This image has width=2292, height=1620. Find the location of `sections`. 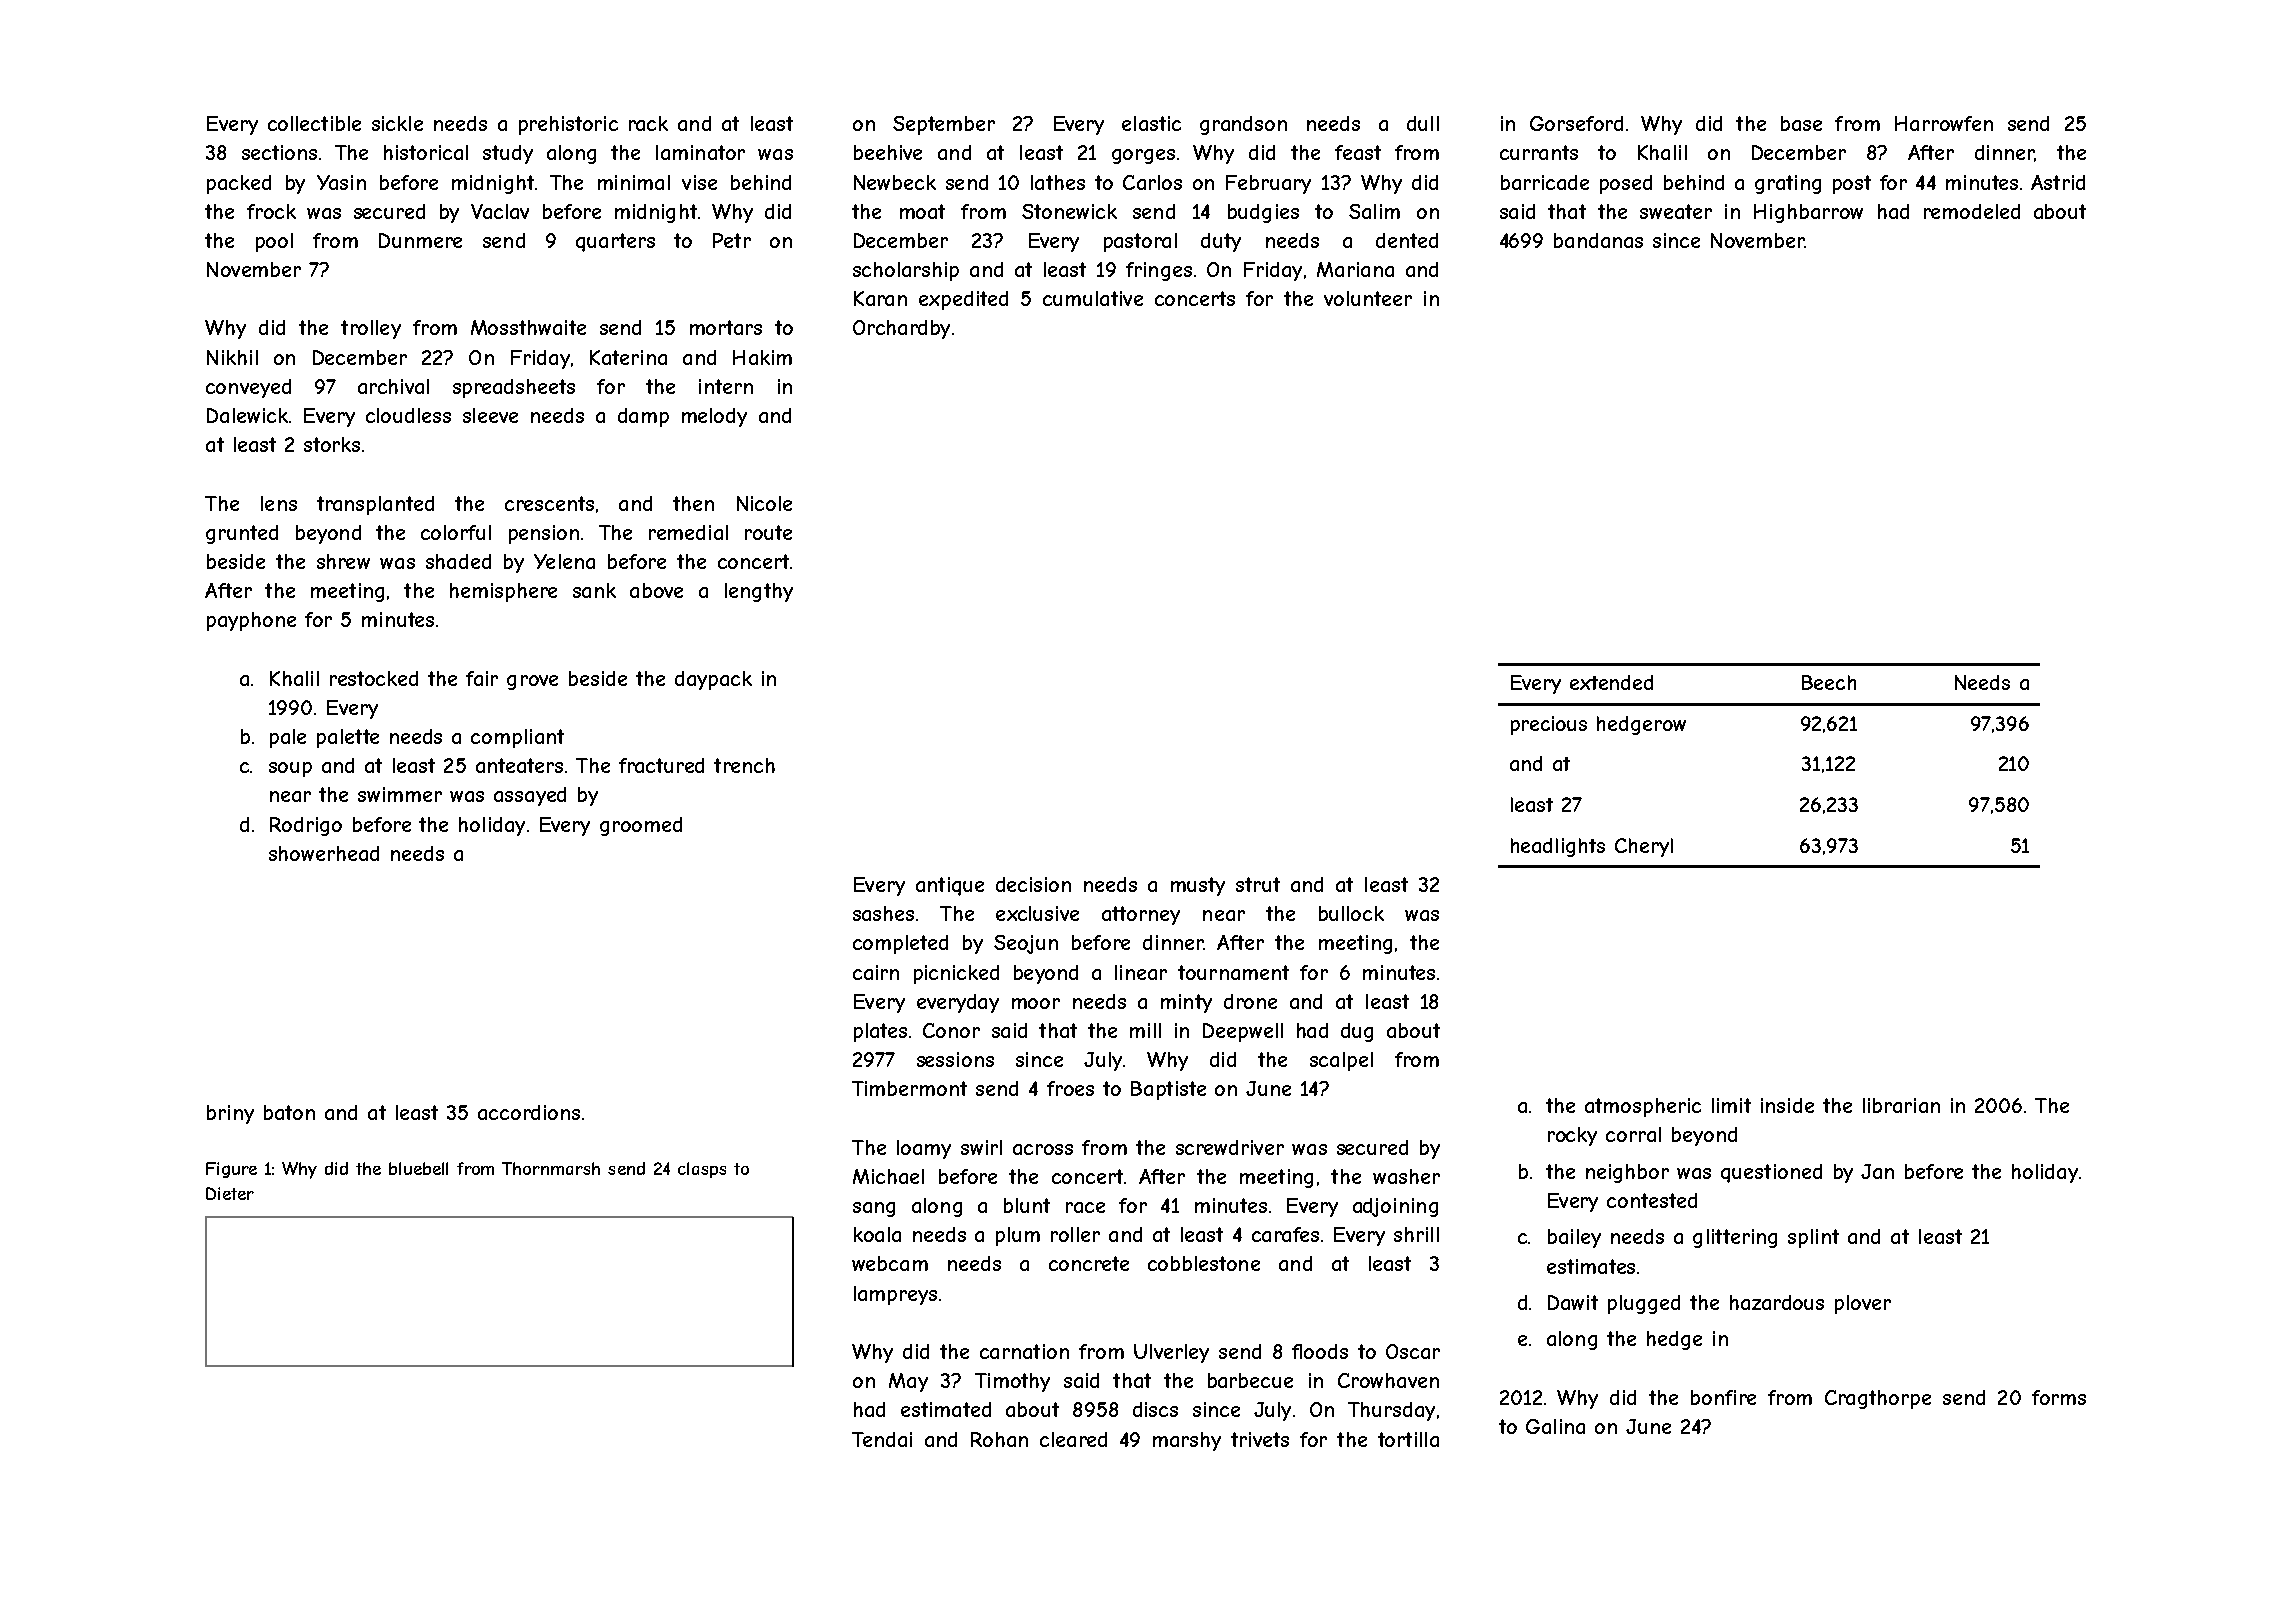

sections is located at coordinates (279, 152).
